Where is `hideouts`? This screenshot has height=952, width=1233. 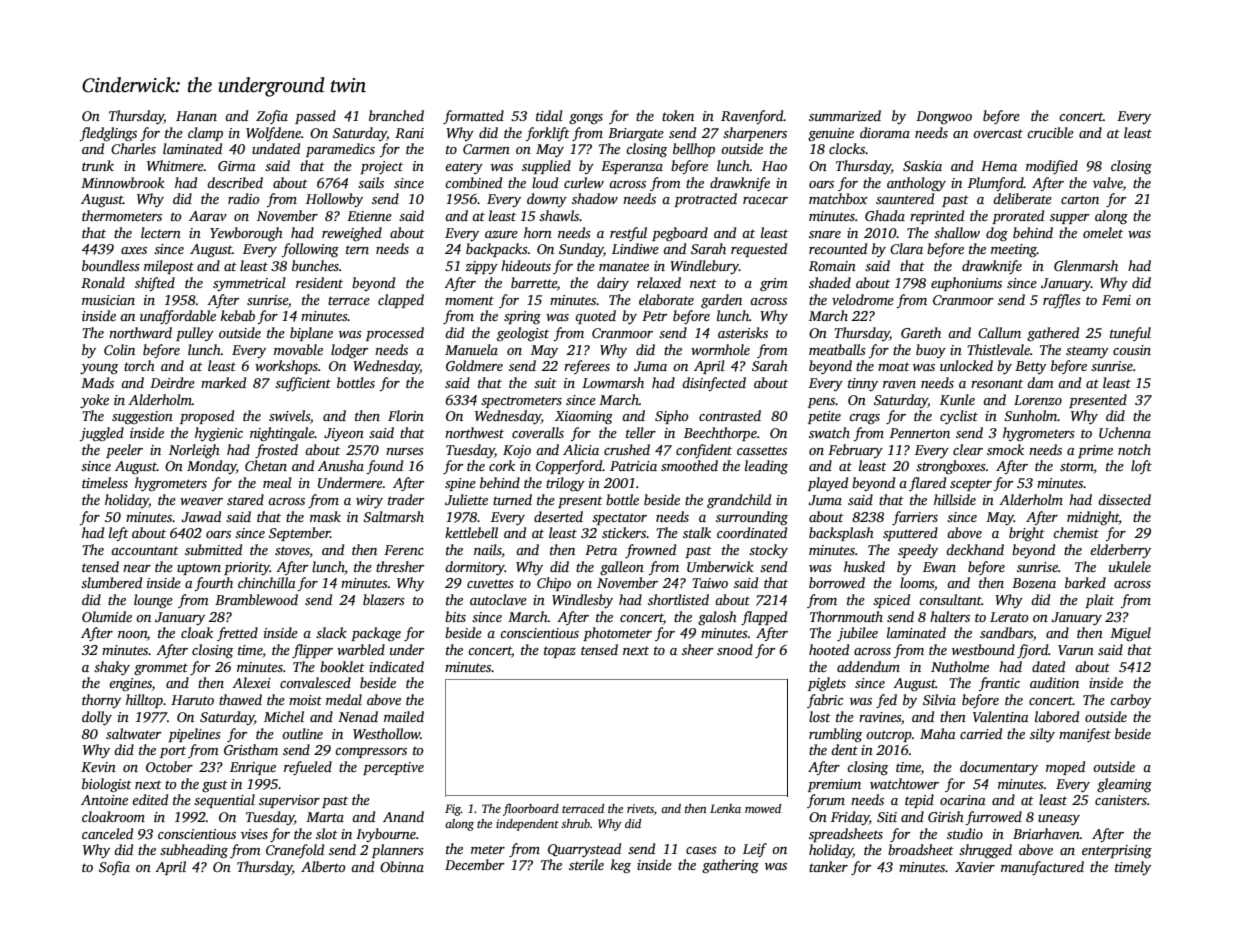 hideouts is located at coordinates (526, 265).
